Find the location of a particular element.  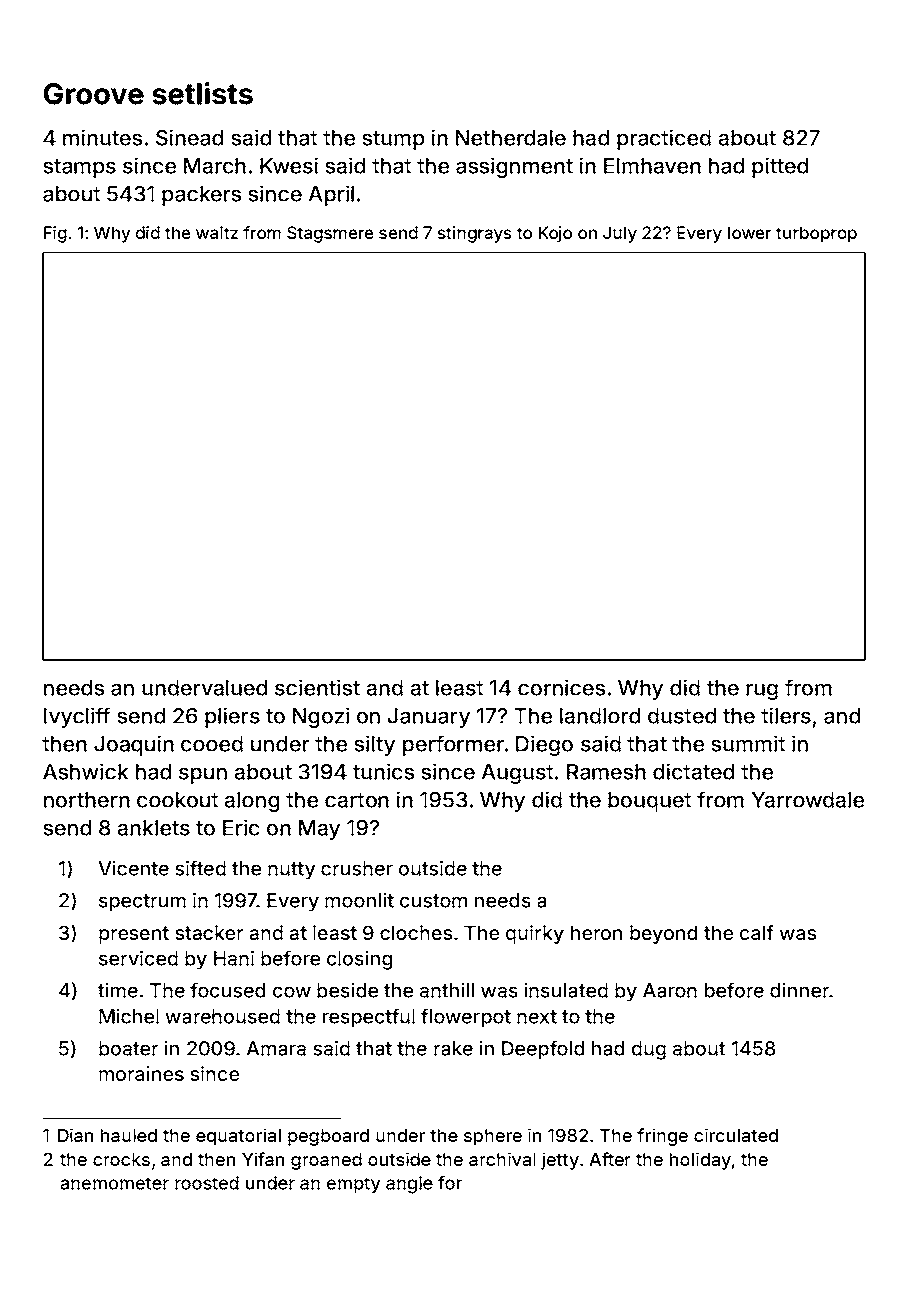

minutes is located at coordinates (102, 137).
